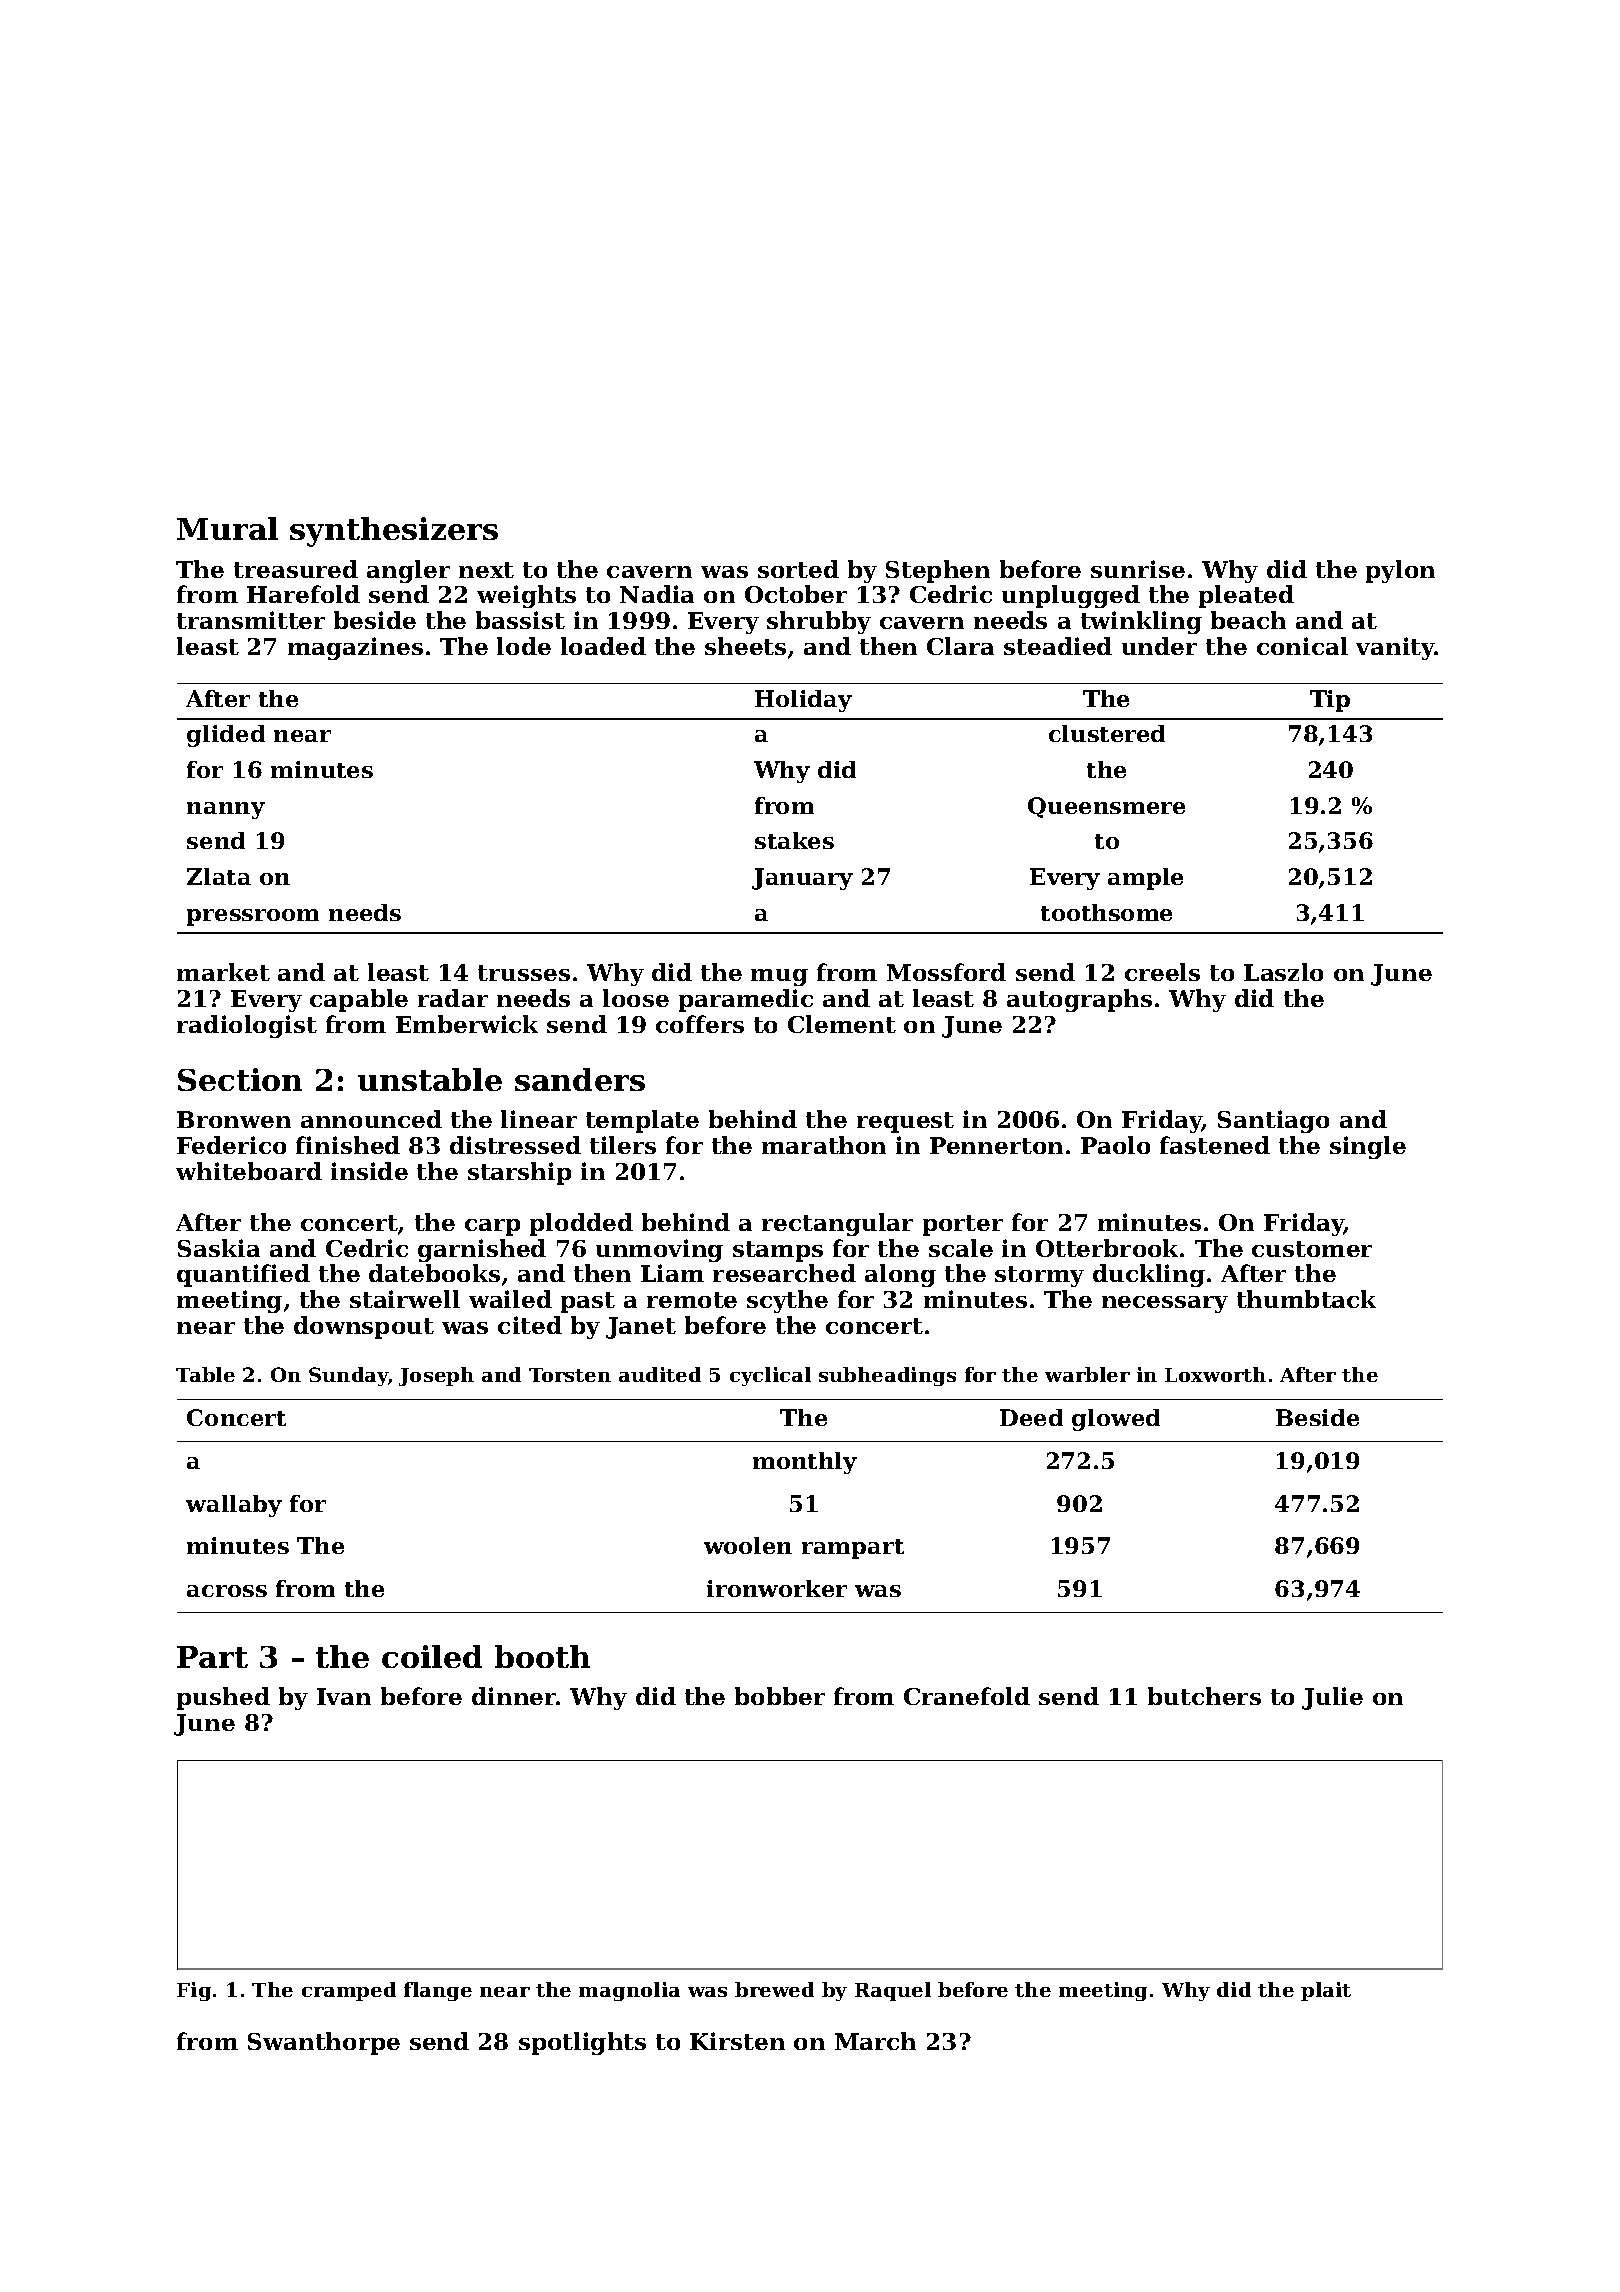 The width and height of the screenshot is (1620, 2292). What do you see at coordinates (802, 879) in the screenshot?
I see `January` at bounding box center [802, 879].
